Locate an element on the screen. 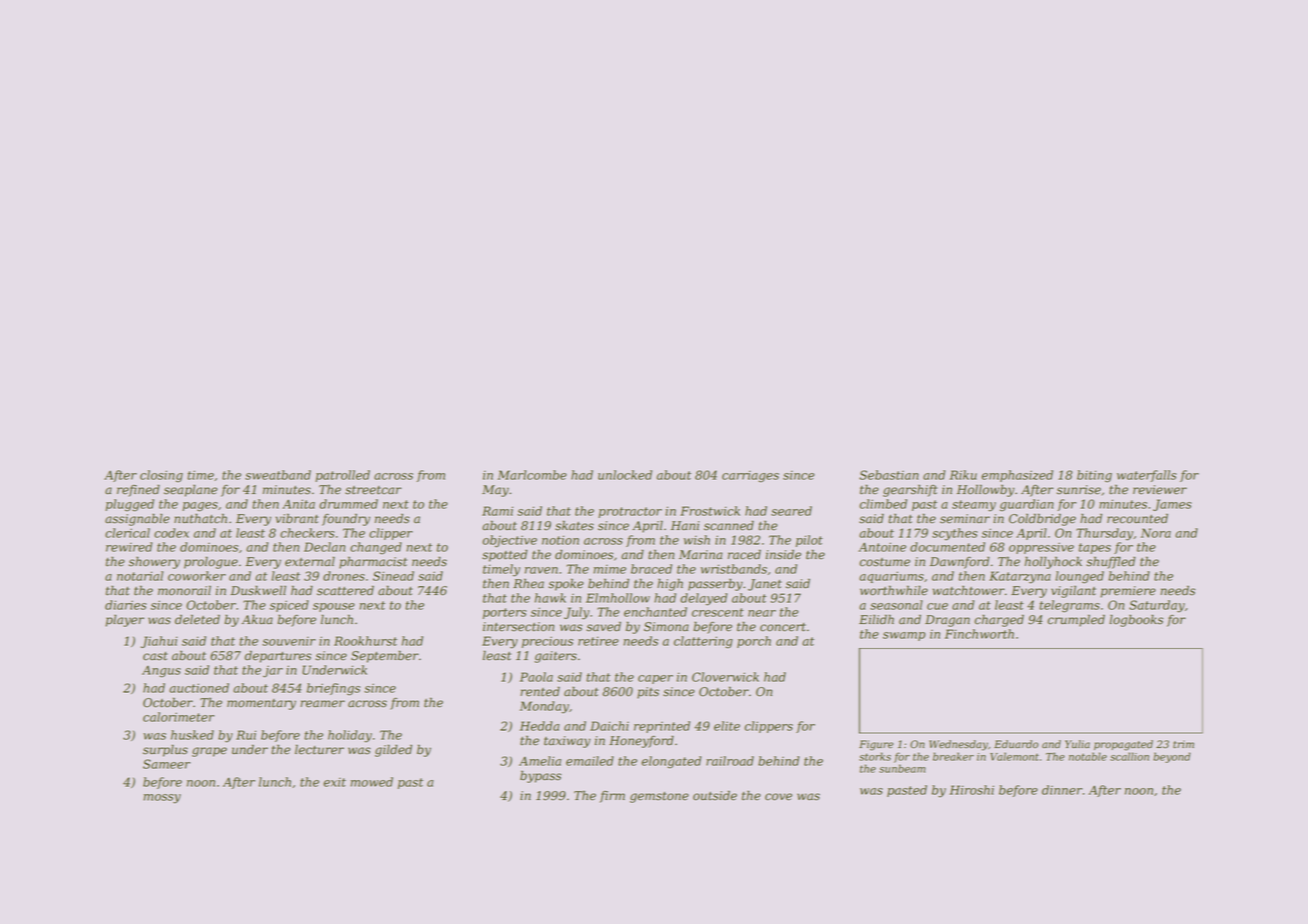  elite is located at coordinates (727, 726).
